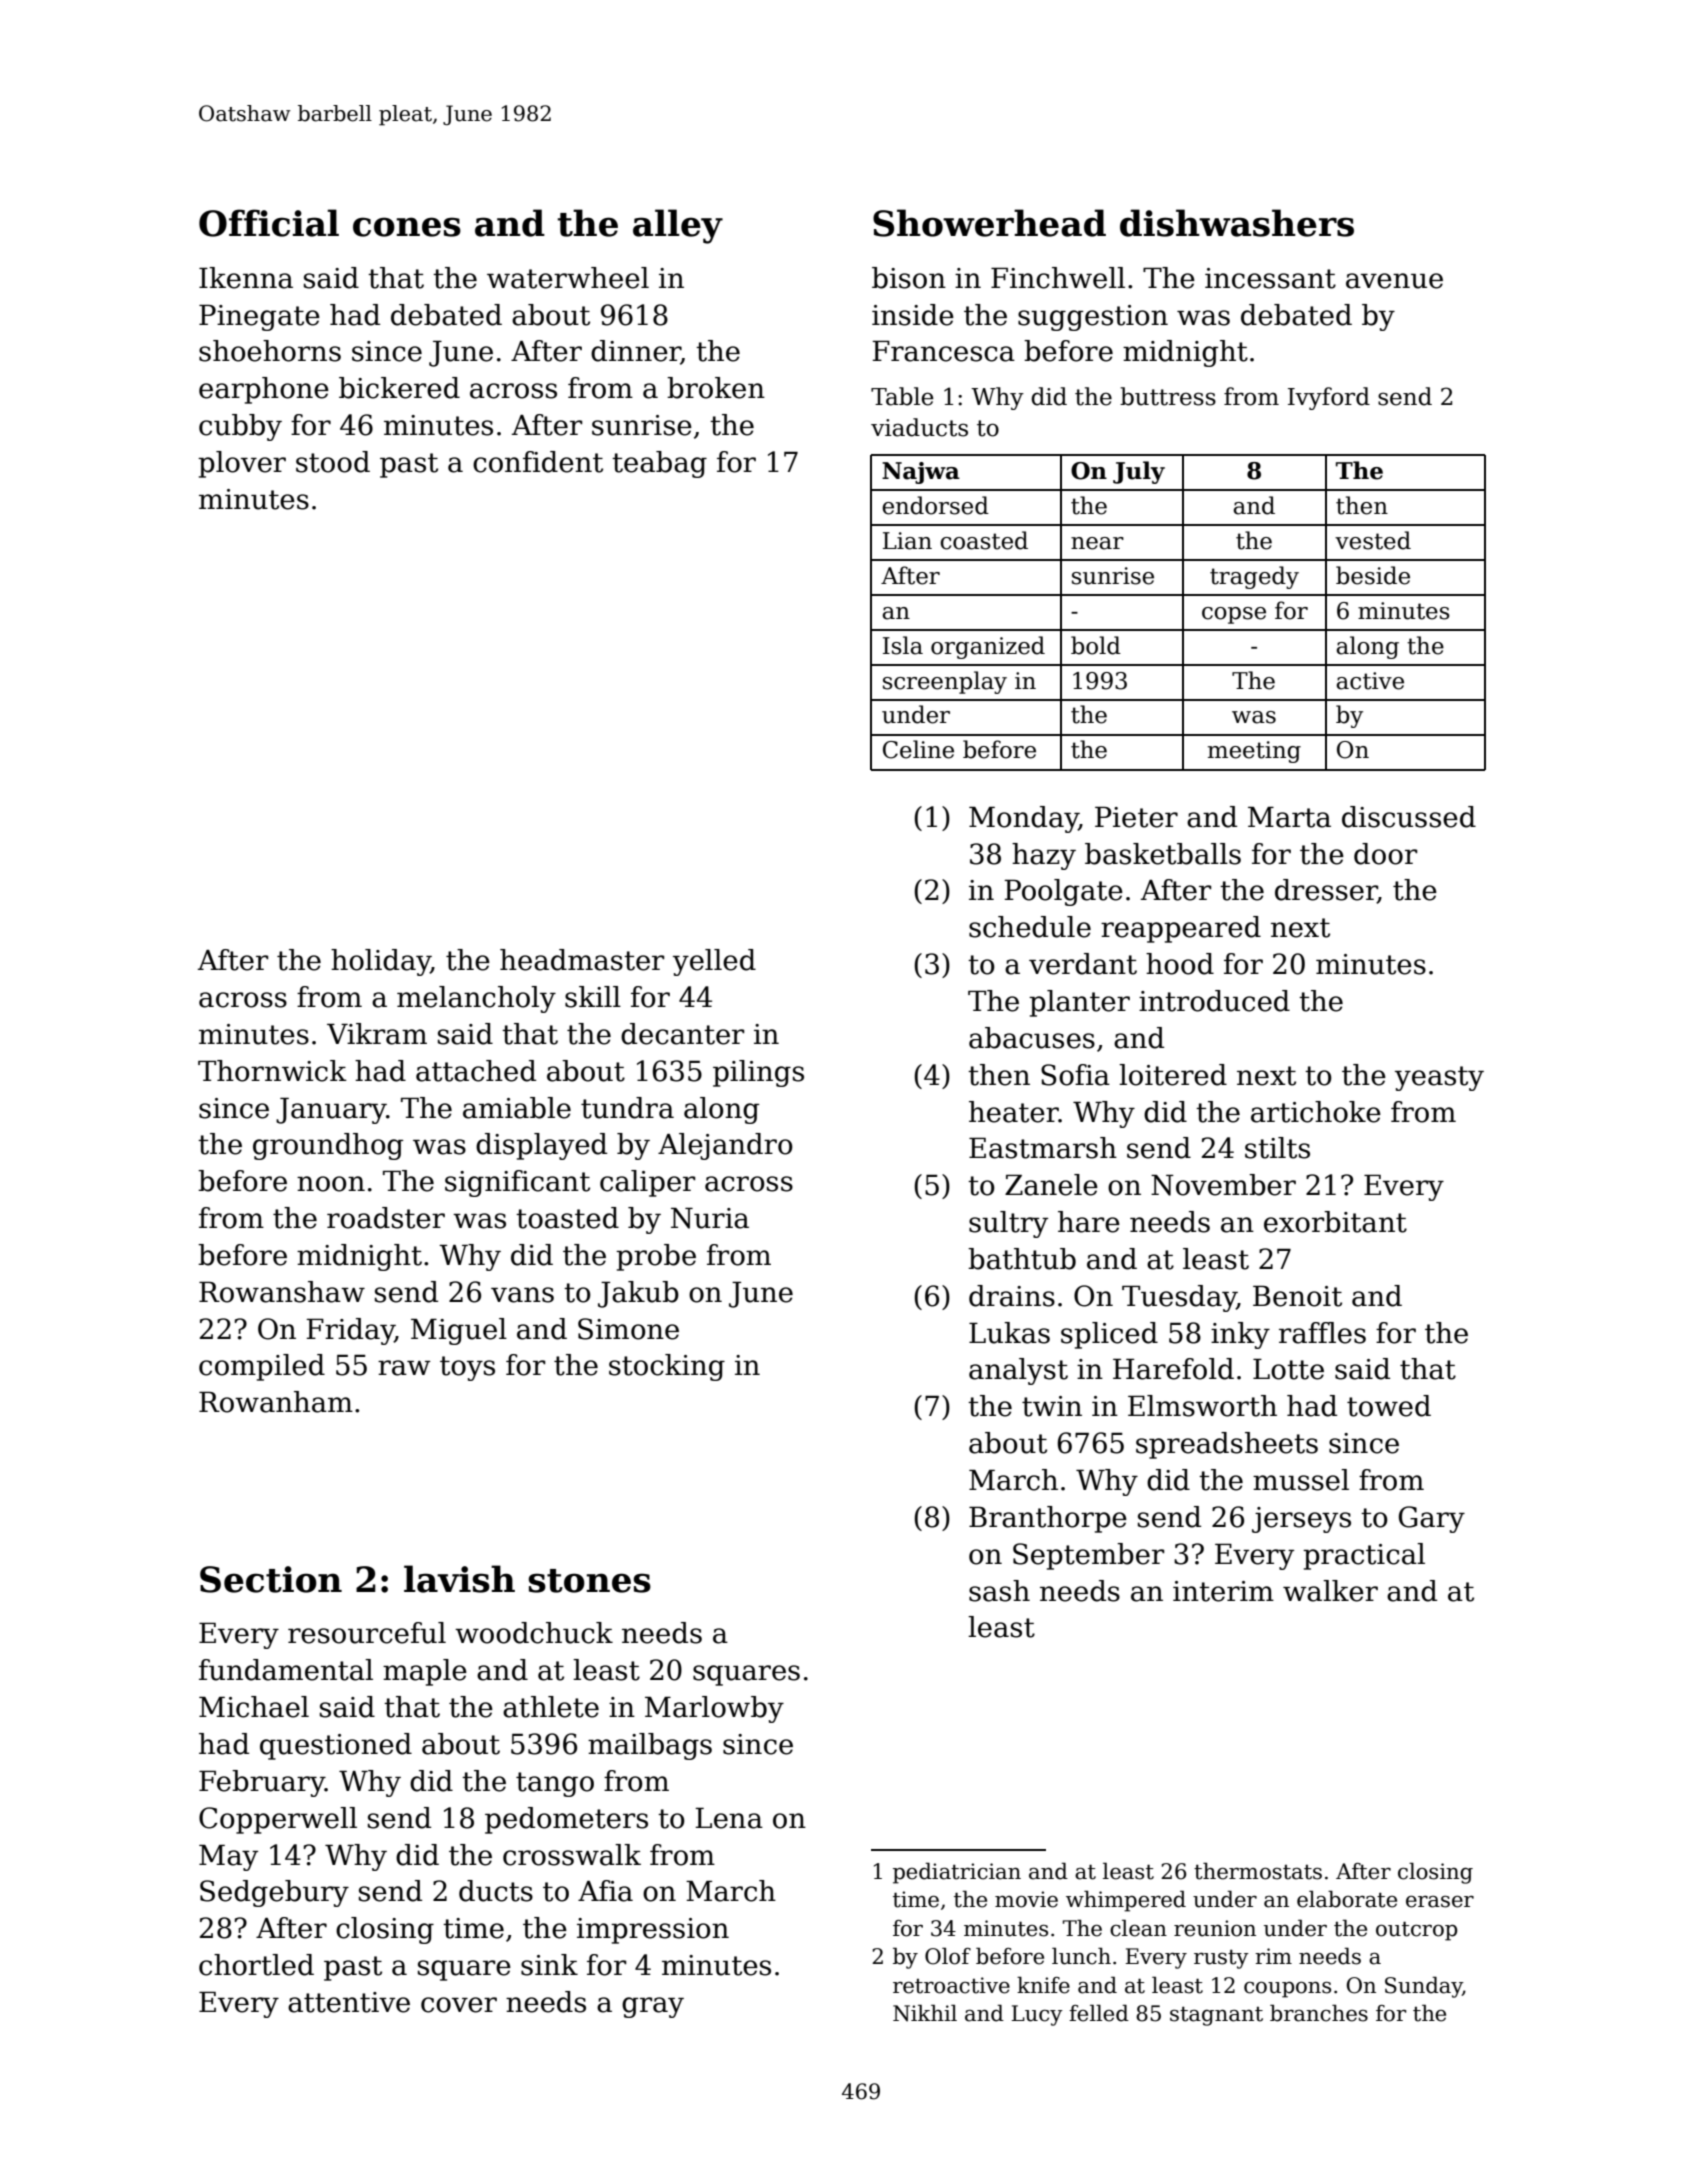  Describe the element at coordinates (1237, 223) in the screenshot. I see `dishwashers` at that location.
